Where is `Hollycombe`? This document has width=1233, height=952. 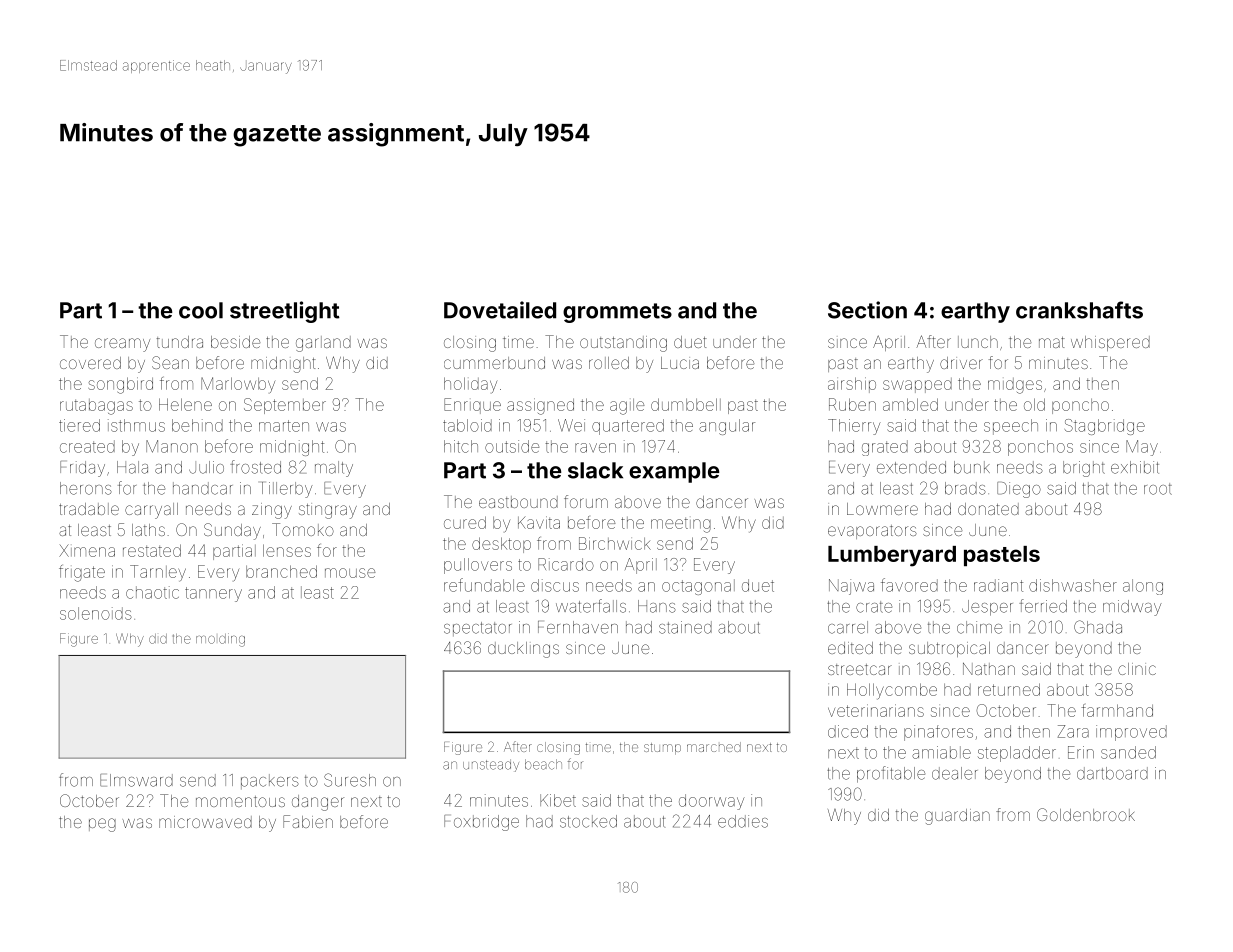 Hollycombe is located at coordinates (892, 691).
